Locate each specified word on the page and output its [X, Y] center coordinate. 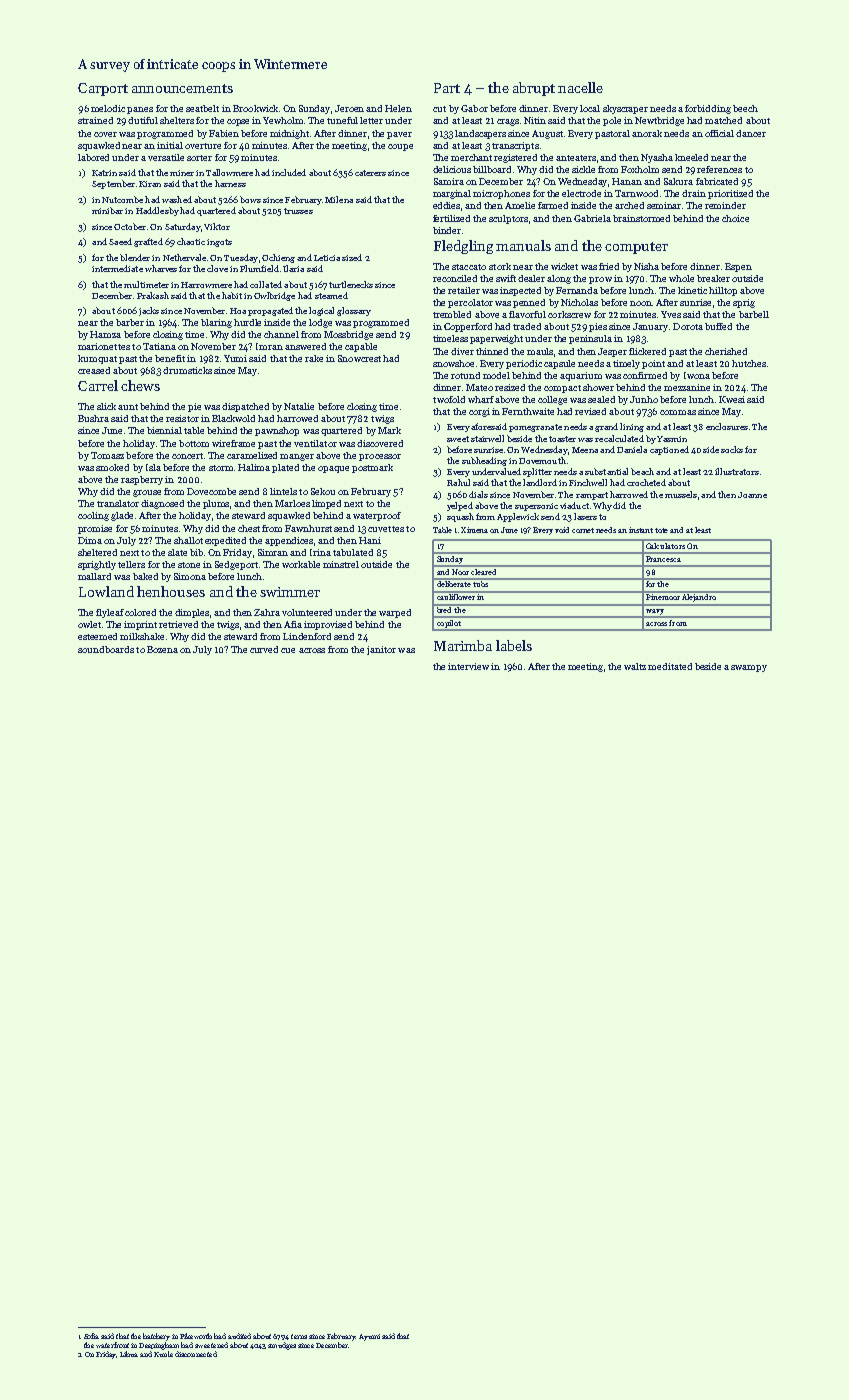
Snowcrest [359, 358]
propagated [270, 311]
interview [468, 666]
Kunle [163, 1354]
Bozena [162, 649]
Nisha [646, 266]
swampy [749, 668]
